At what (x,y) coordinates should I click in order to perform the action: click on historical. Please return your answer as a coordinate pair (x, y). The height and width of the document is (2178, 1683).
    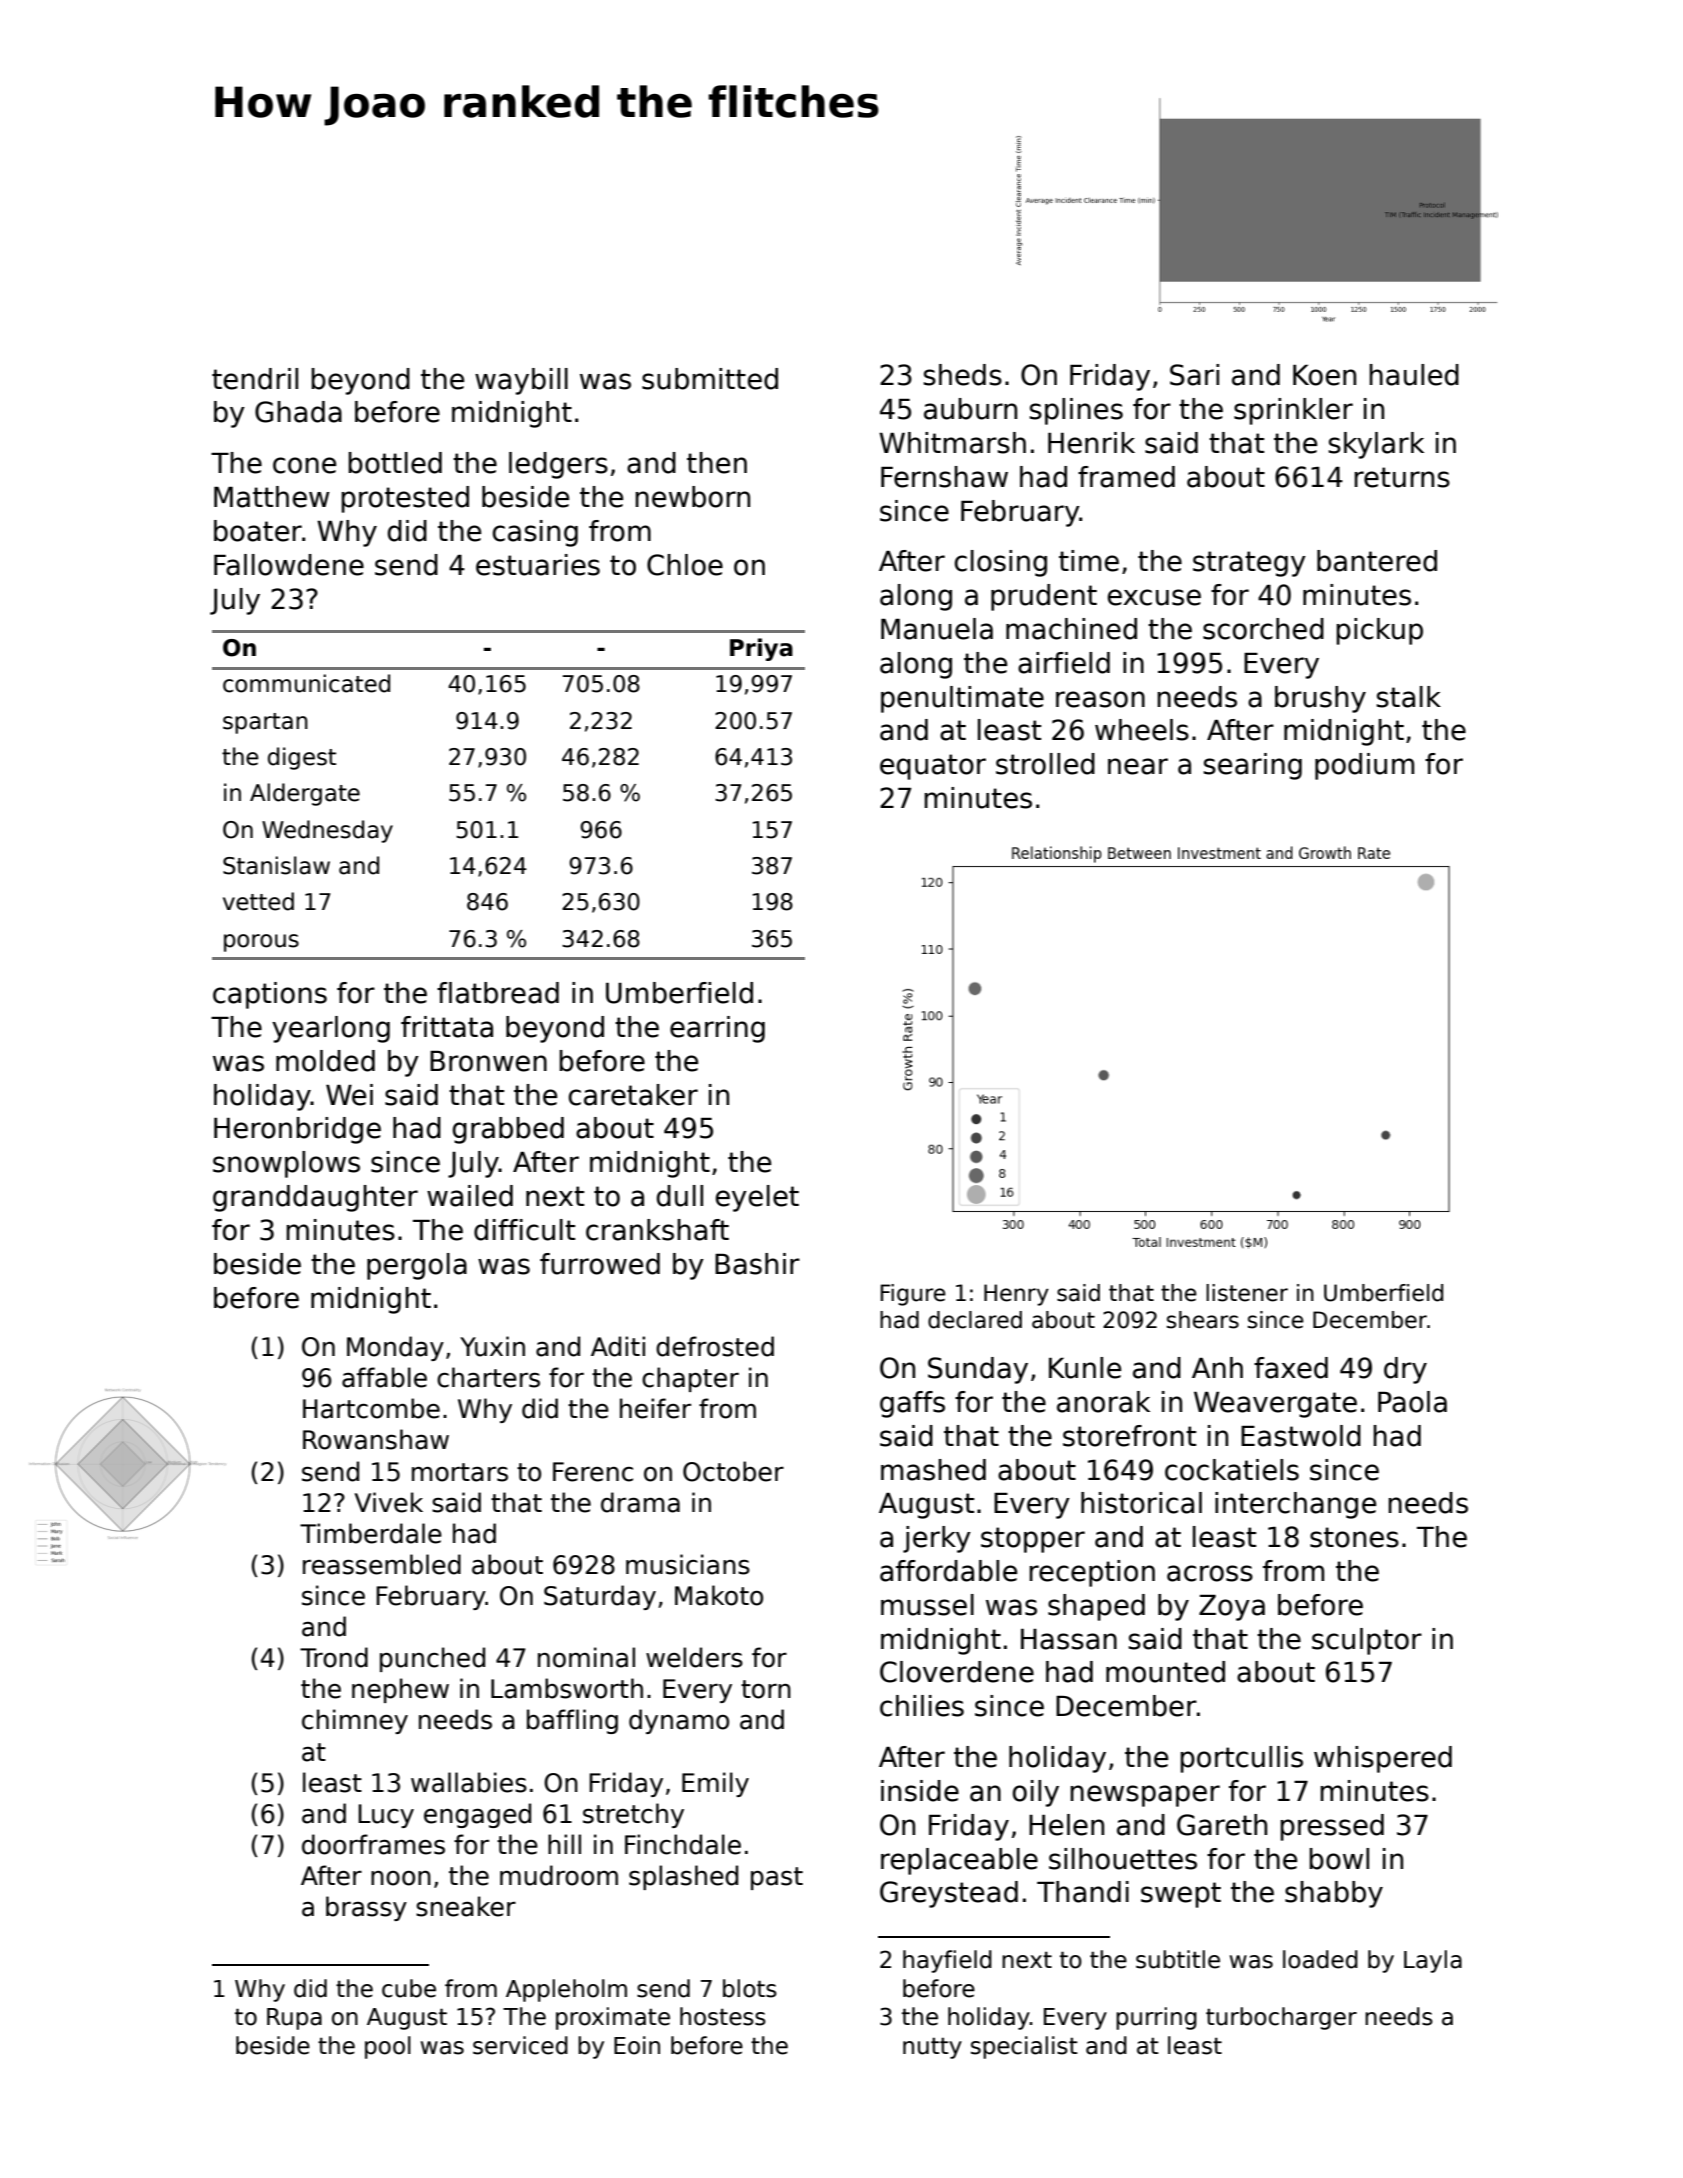
    Looking at the image, I should click on (1141, 1503).
